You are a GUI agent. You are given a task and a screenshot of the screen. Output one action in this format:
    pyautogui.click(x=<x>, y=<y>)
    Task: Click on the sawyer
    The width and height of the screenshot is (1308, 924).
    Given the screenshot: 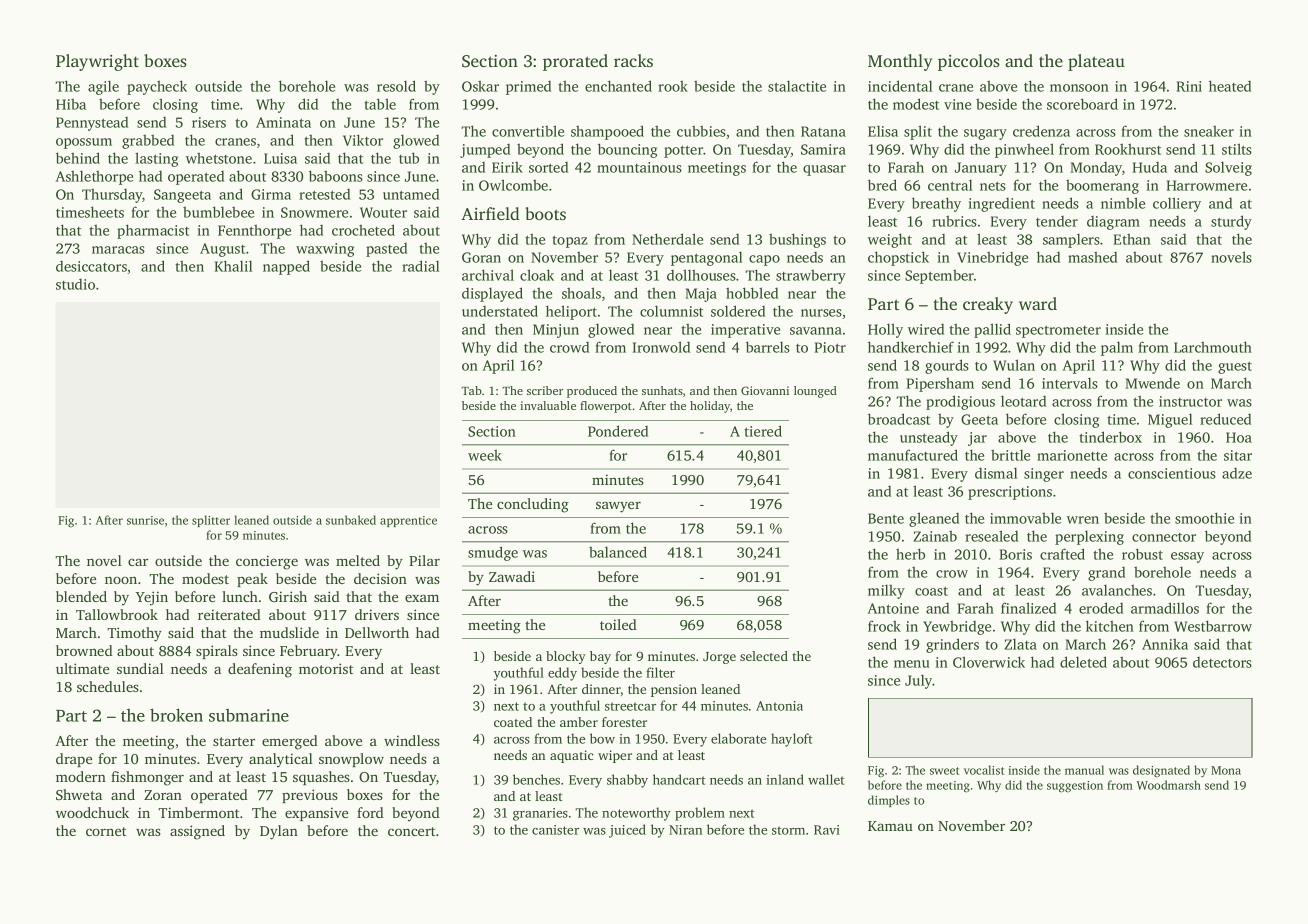 What is the action you would take?
    pyautogui.click(x=618, y=507)
